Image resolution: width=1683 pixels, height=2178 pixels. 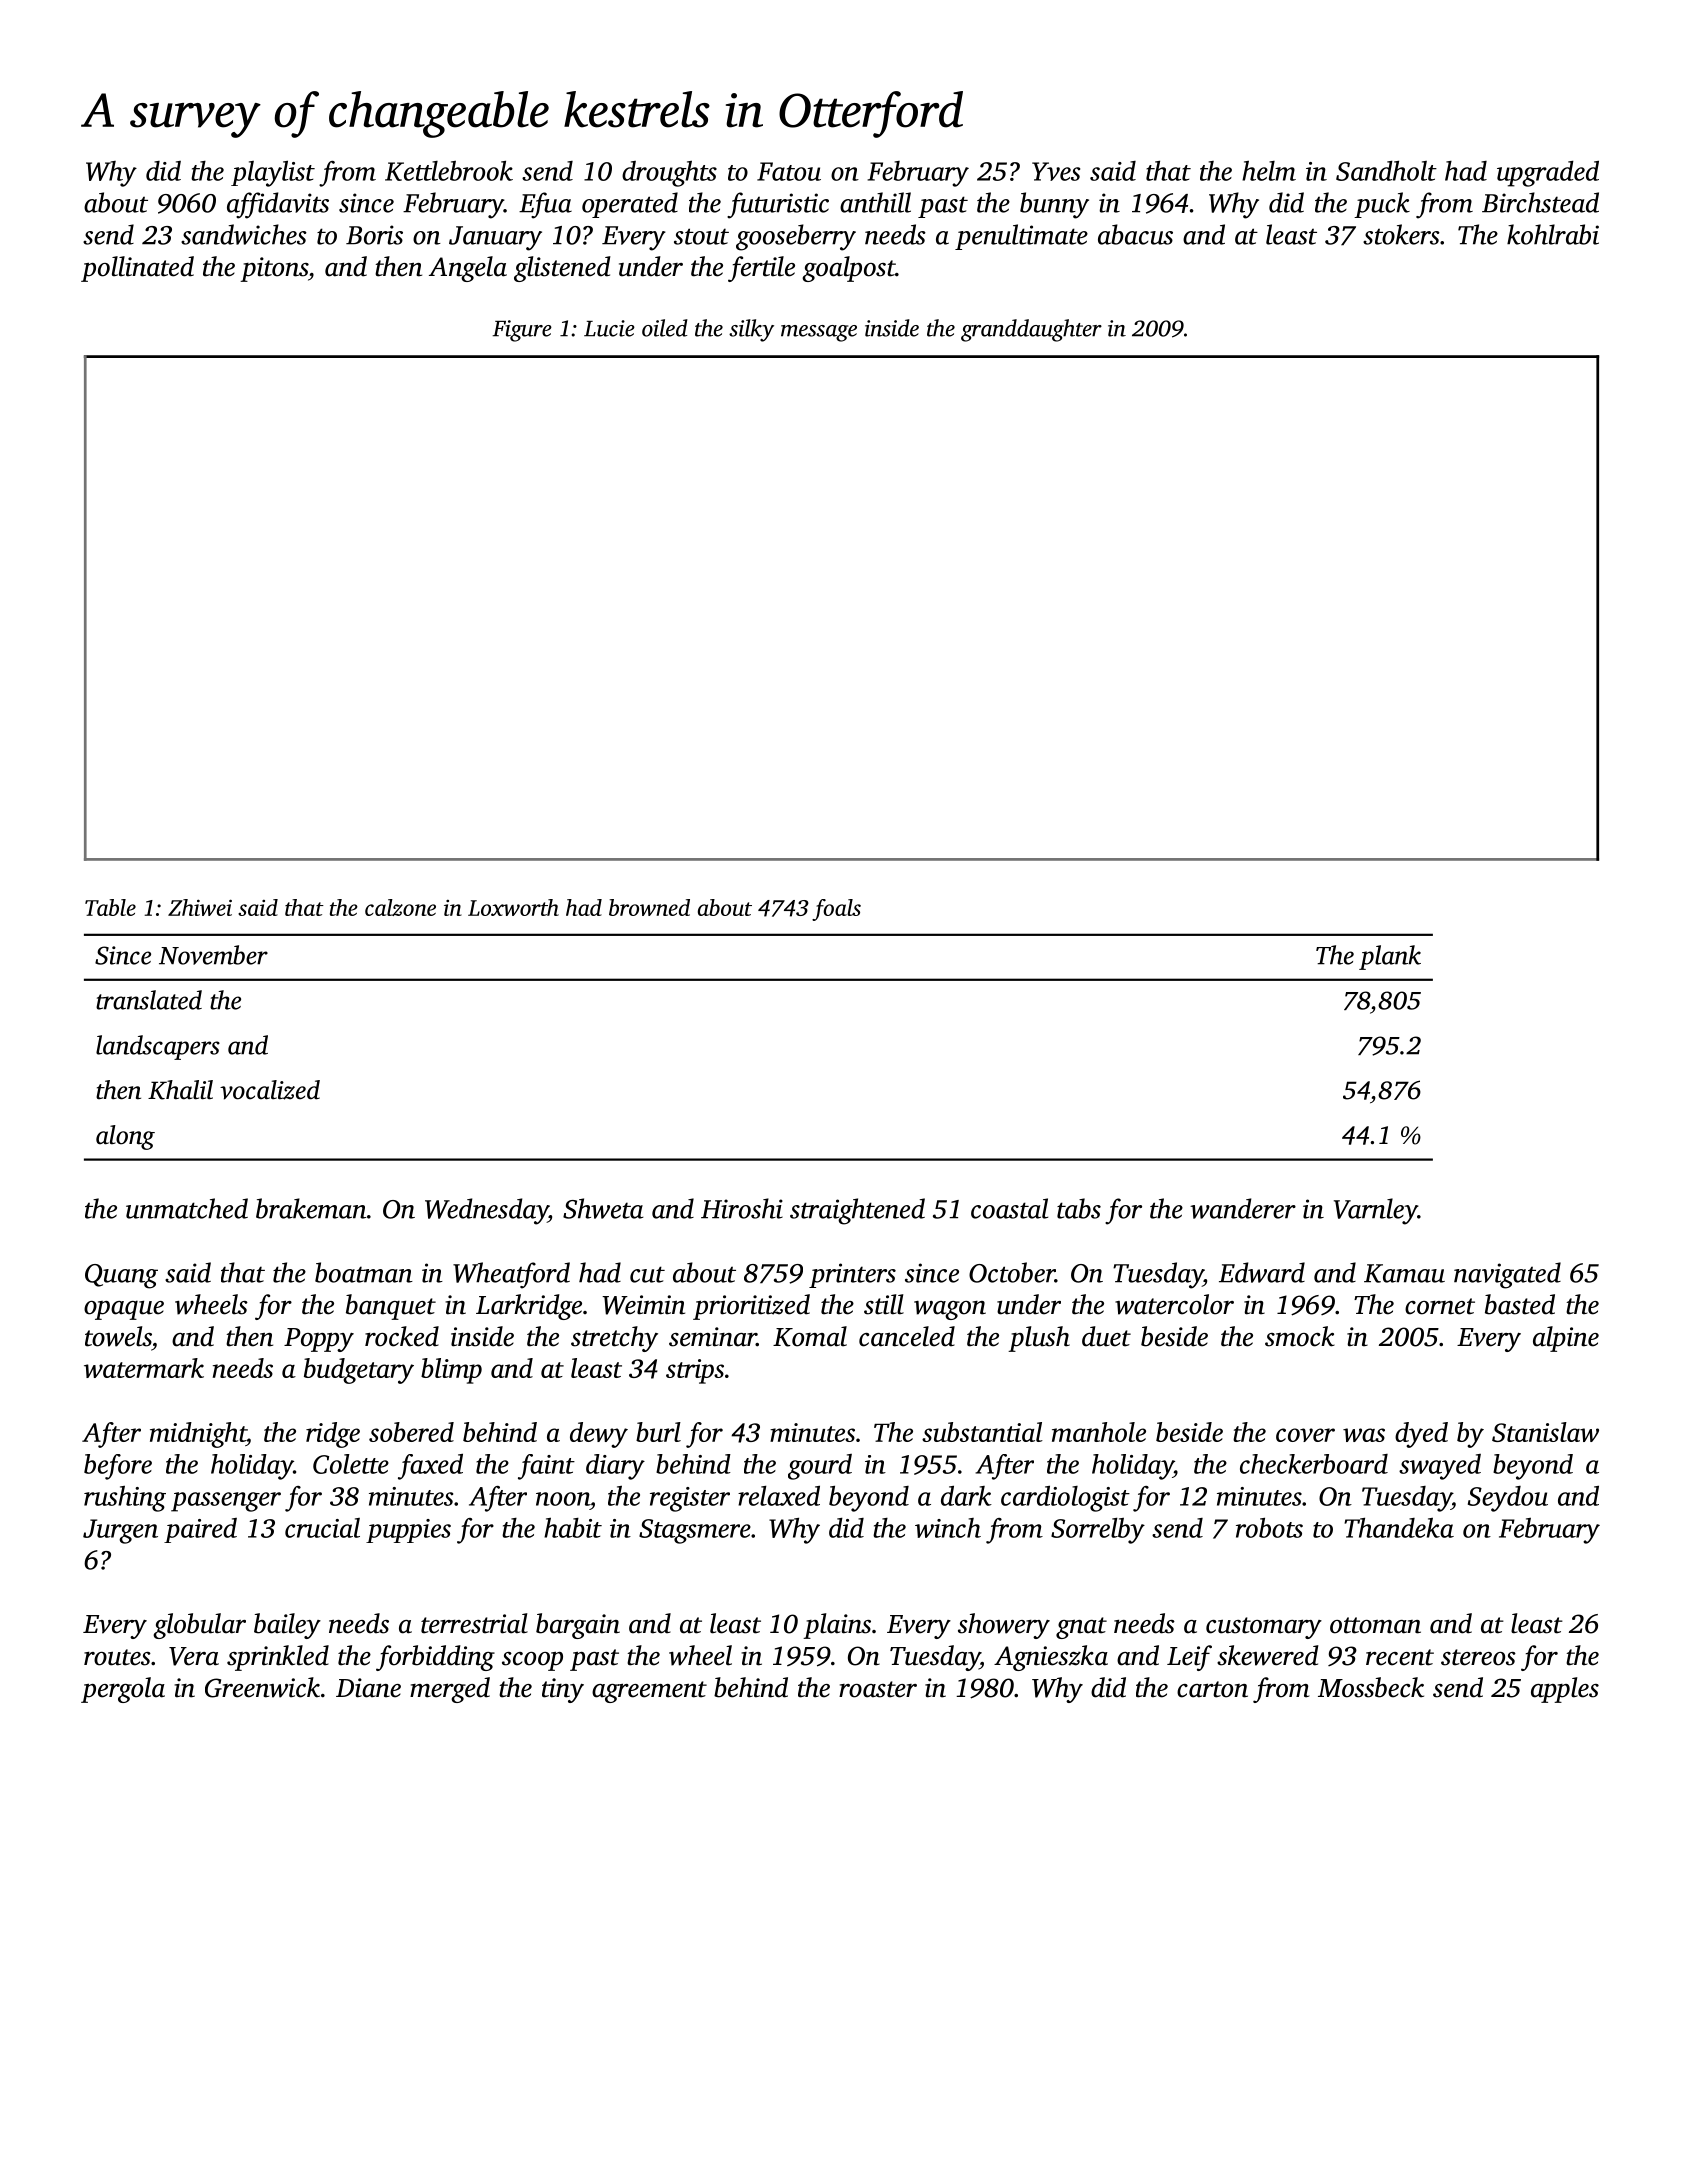 I want to click on November, so click(x=213, y=955).
